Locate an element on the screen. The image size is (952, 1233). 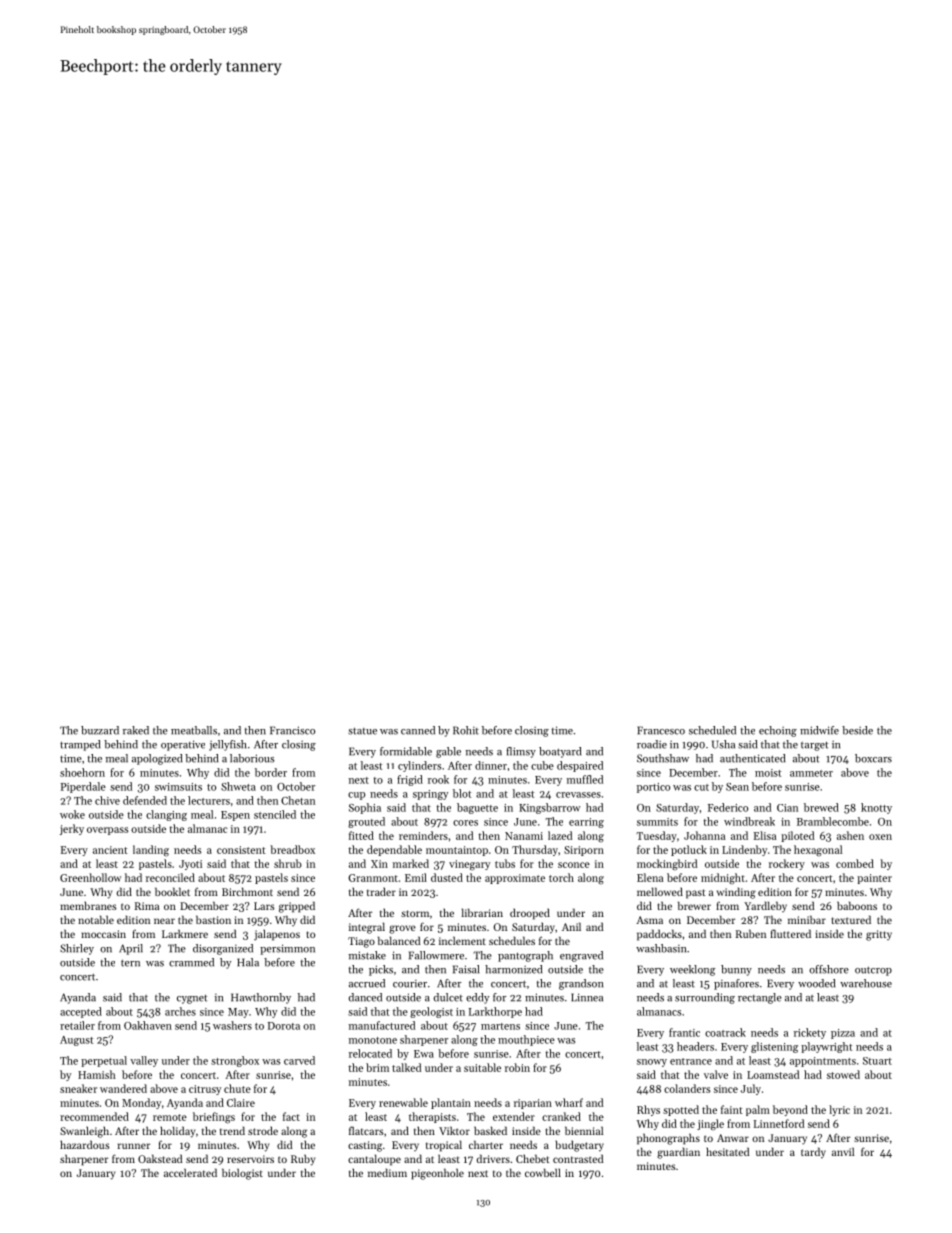
winding is located at coordinates (736, 893).
